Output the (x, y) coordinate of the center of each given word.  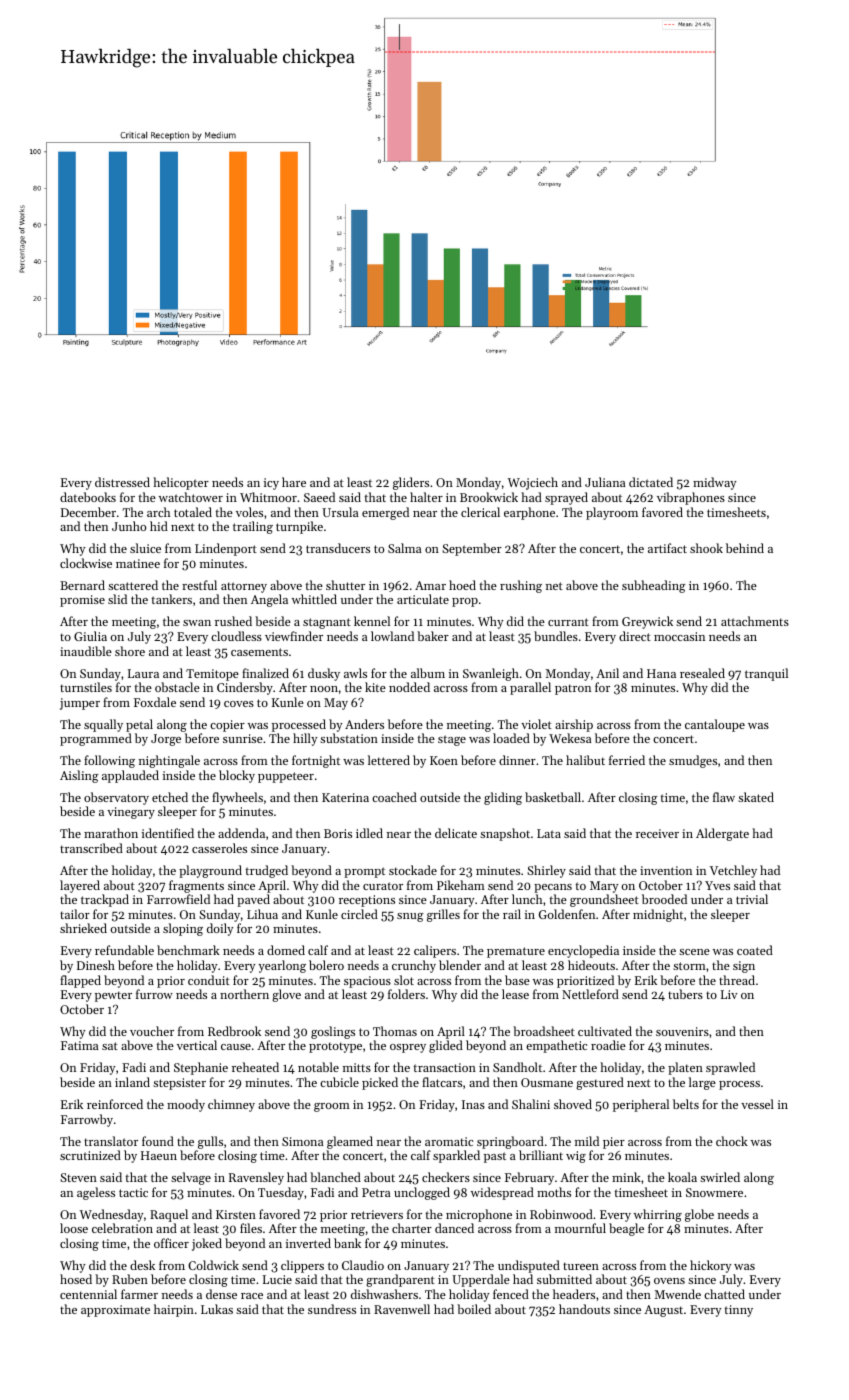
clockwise (86, 563)
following (109, 761)
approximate (115, 1311)
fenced (511, 1294)
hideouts (591, 965)
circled (359, 914)
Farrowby (87, 1120)
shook (706, 548)
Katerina (345, 797)
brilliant (541, 1155)
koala (682, 1177)
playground (210, 871)
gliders (411, 483)
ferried (627, 760)
